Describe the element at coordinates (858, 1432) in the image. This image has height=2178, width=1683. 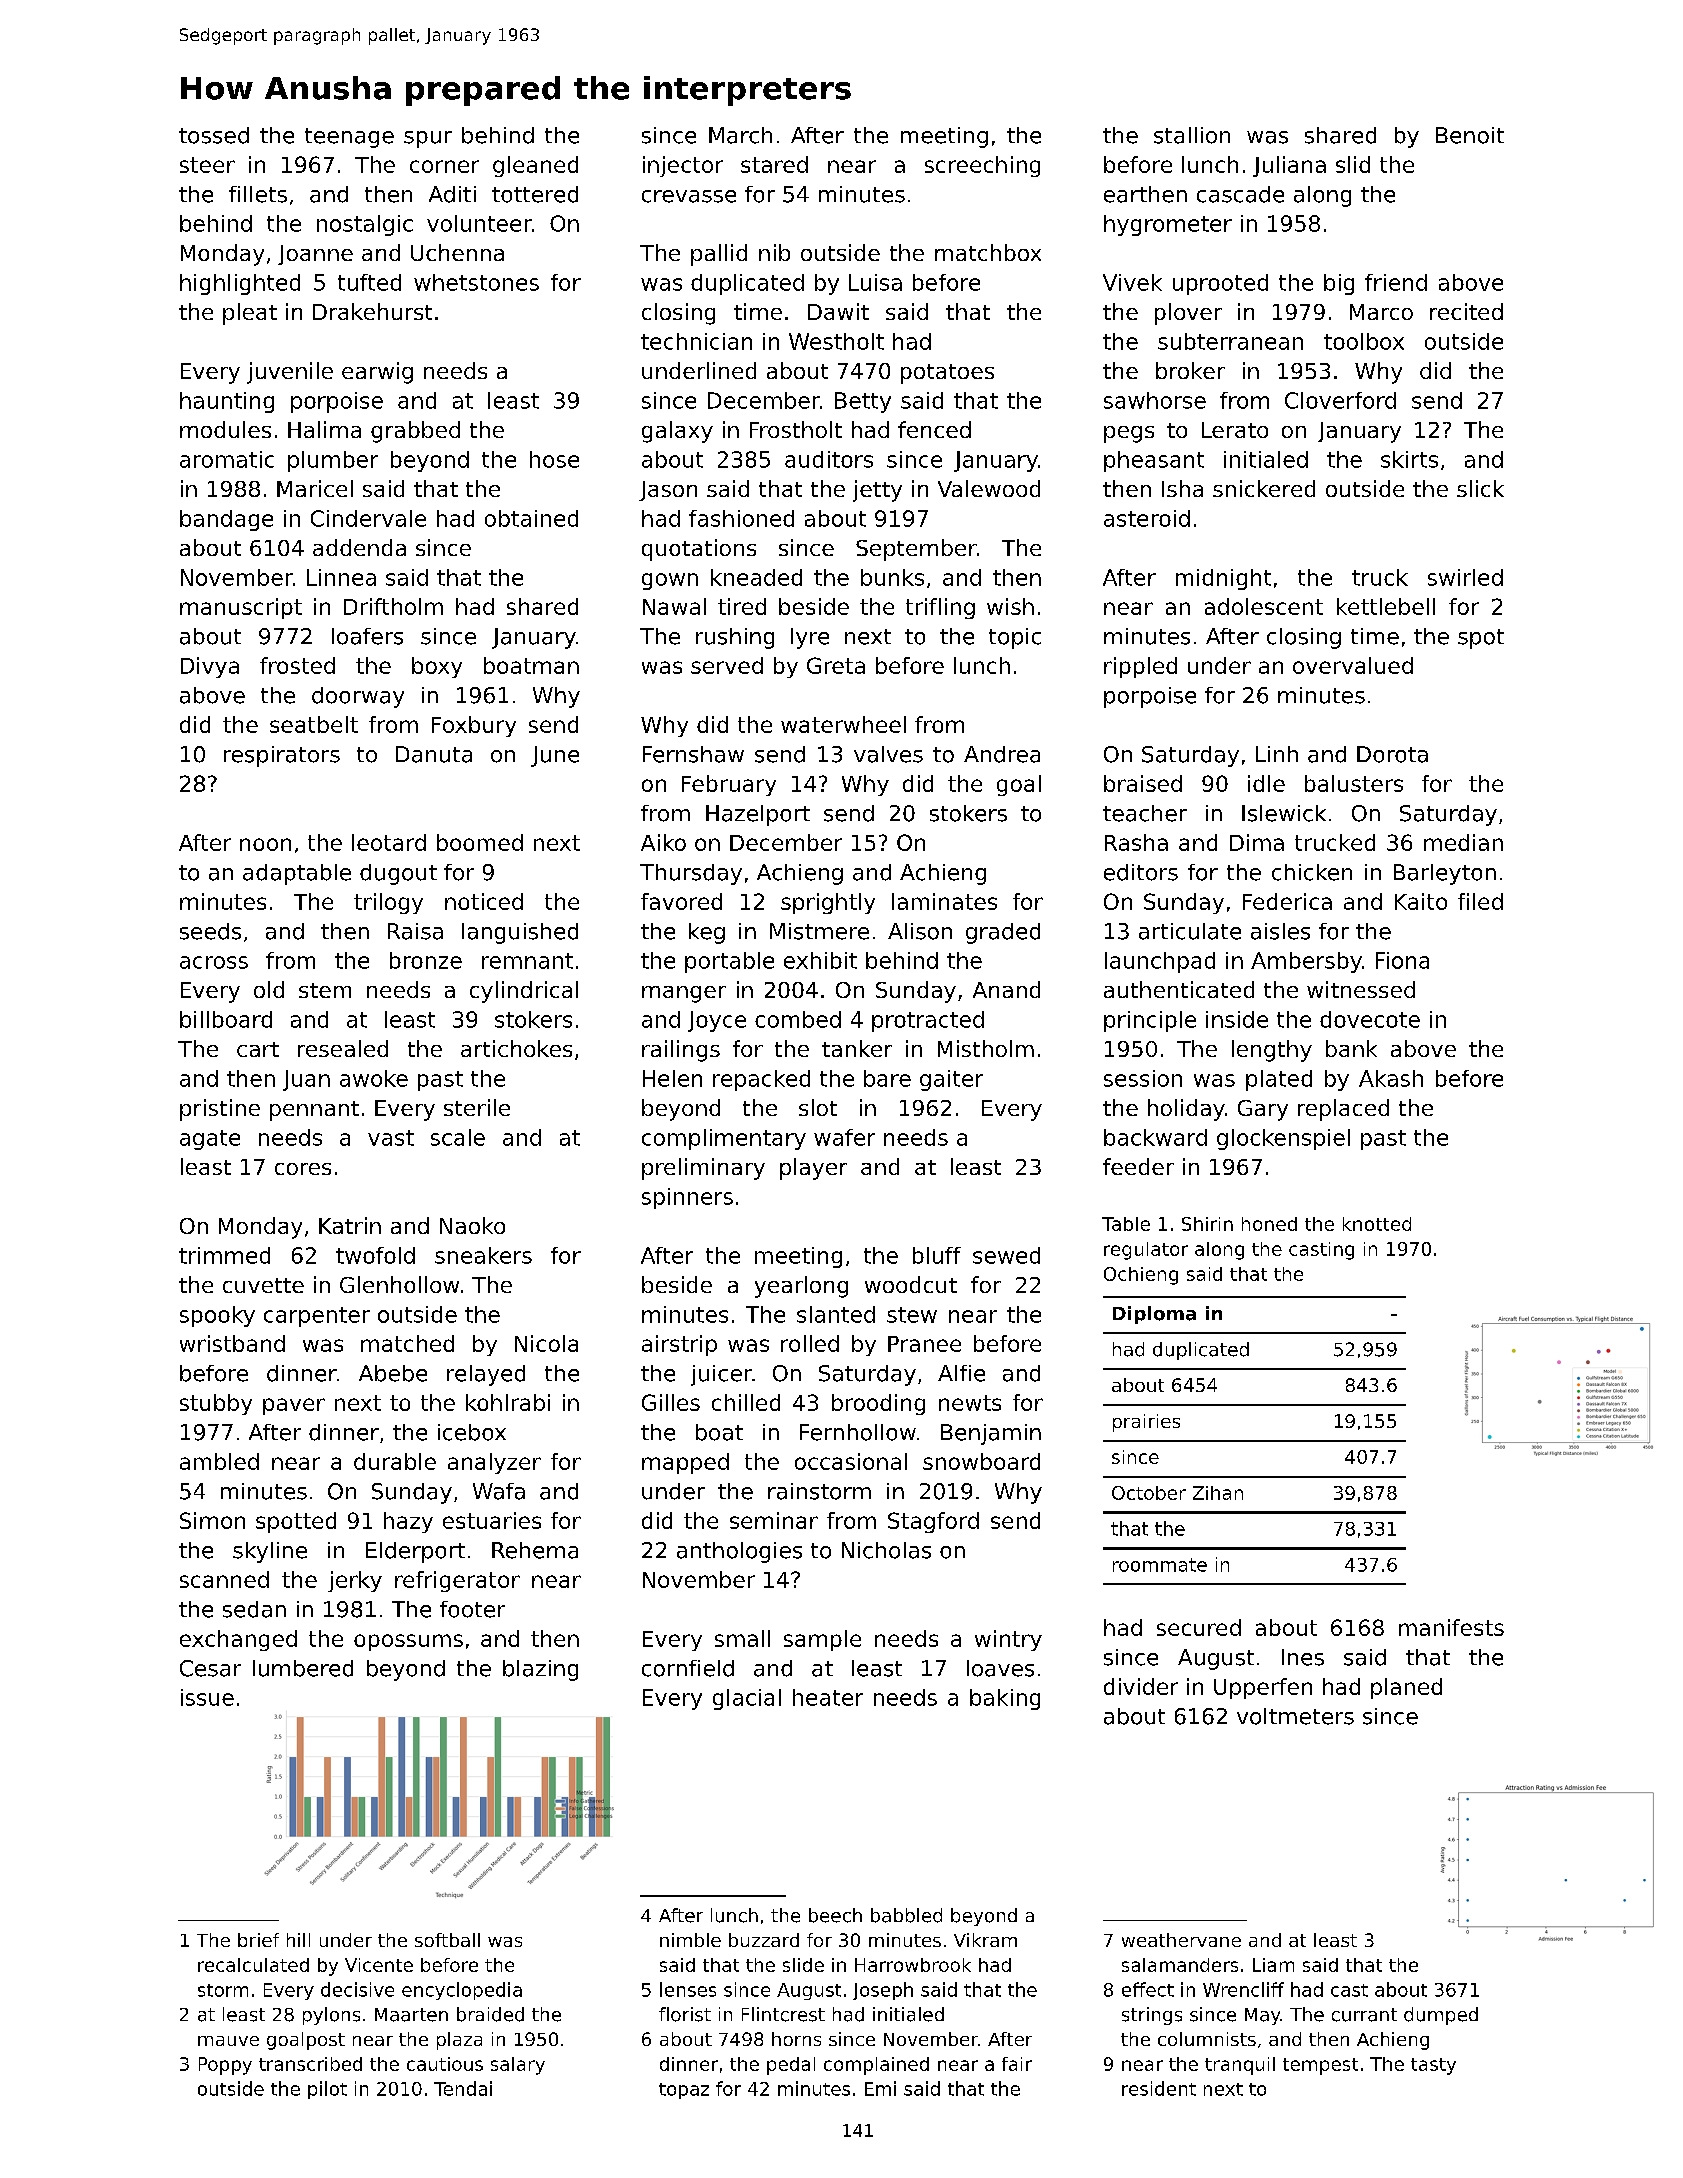
I see `Fernhollow` at that location.
